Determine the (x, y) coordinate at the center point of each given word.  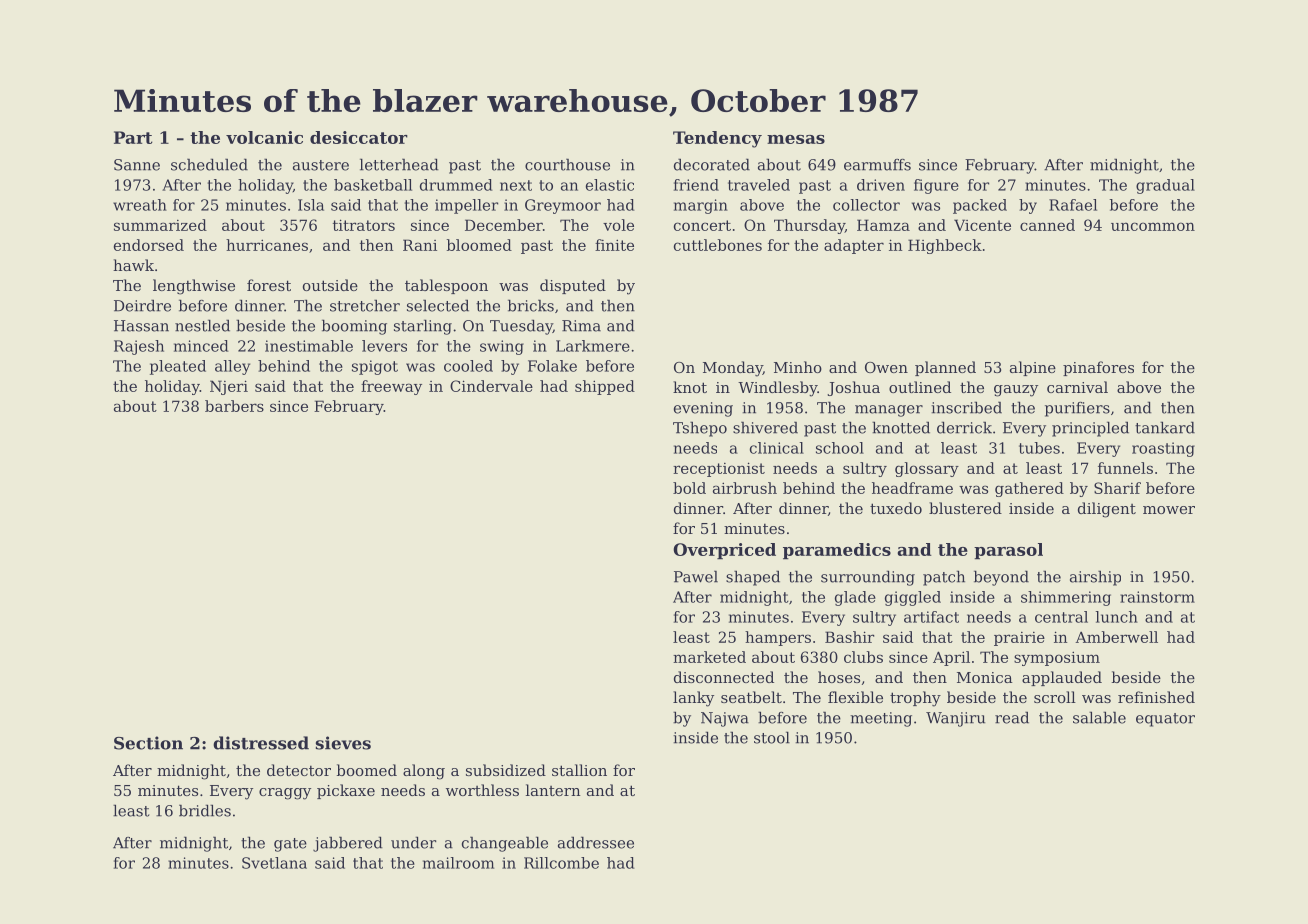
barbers (234, 406)
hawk (133, 265)
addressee (596, 842)
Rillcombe (561, 863)
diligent (1107, 510)
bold (689, 488)
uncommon (1153, 226)
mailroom (458, 863)
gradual (1165, 186)
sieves (343, 743)
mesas (796, 139)
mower (1169, 510)
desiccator (359, 137)
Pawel (696, 576)
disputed (573, 286)
